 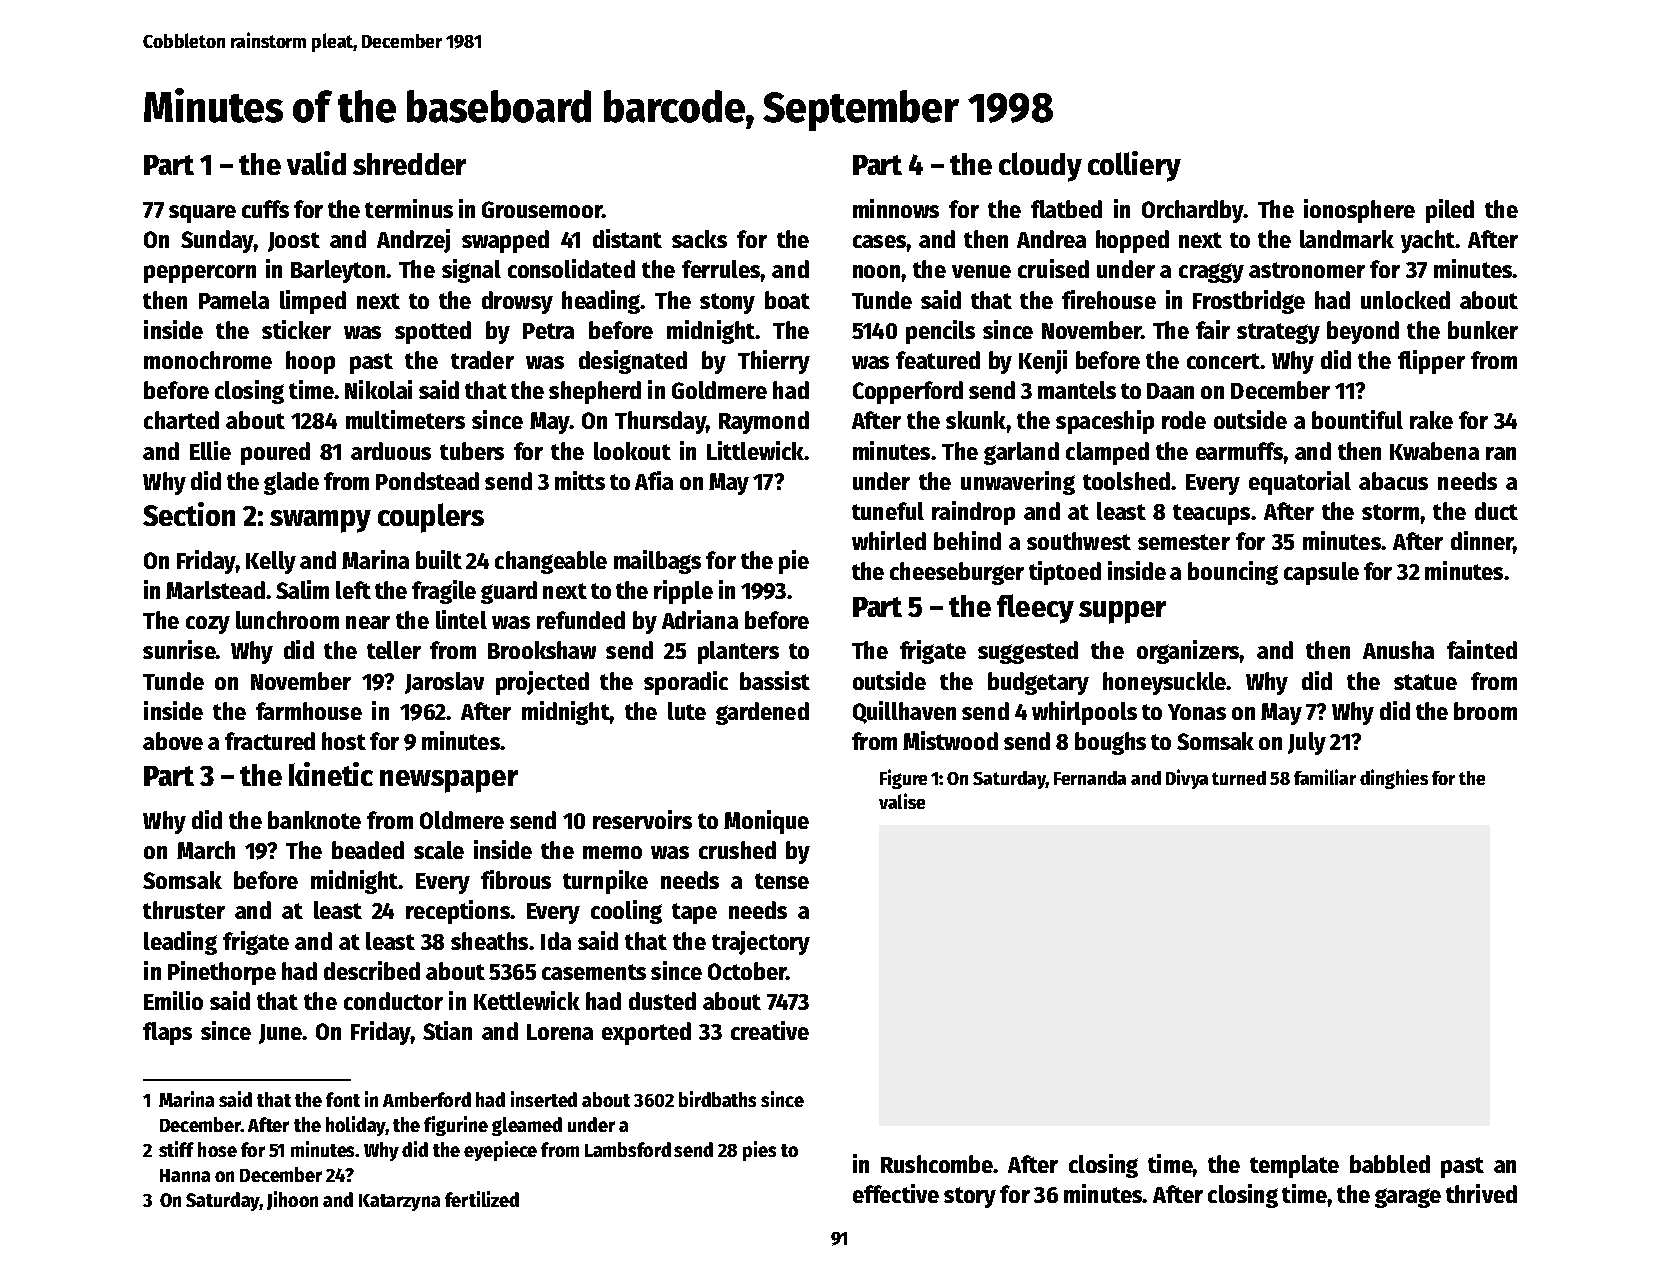 I want to click on cloudy, so click(x=1040, y=167).
